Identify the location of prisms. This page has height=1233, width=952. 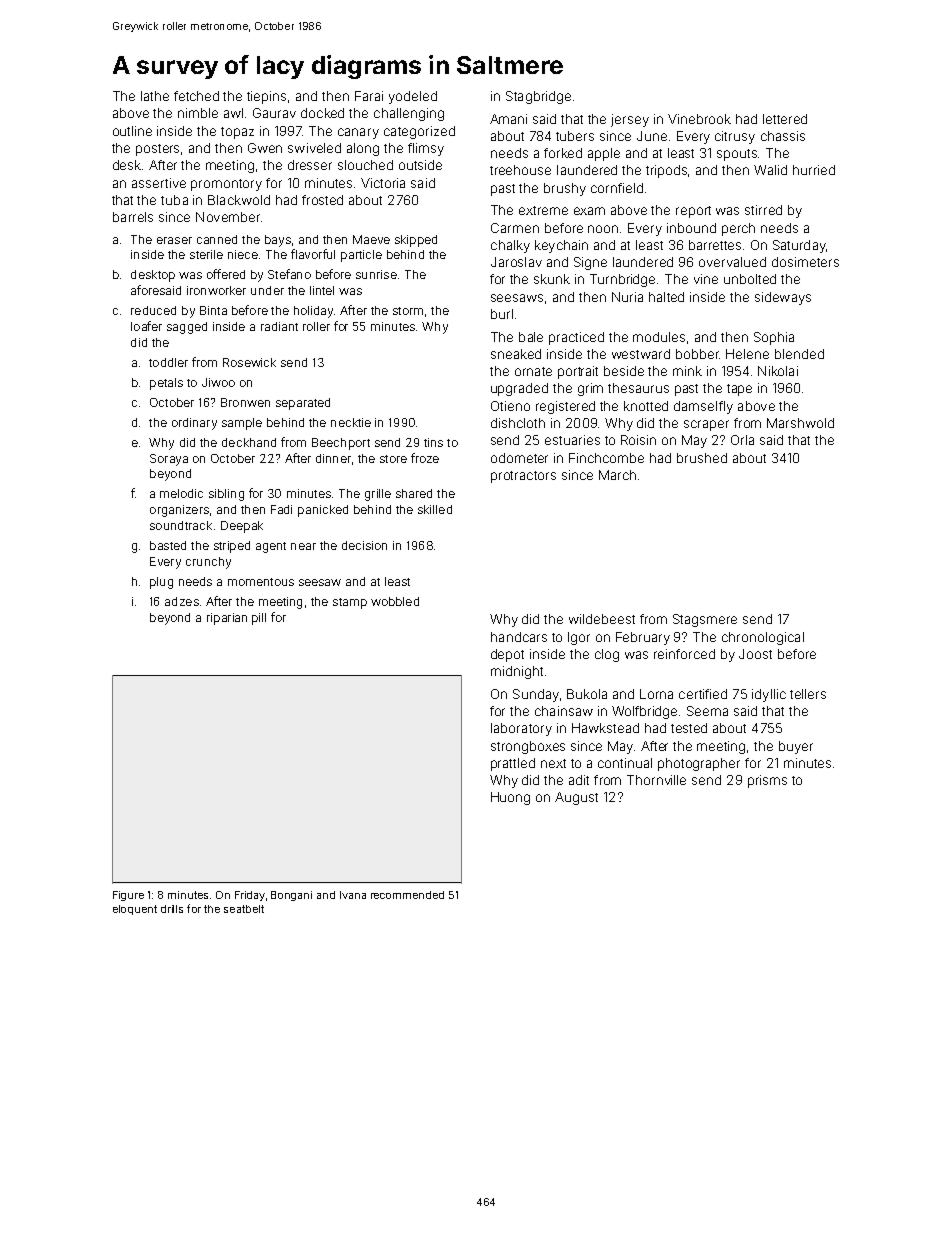
(767, 781).
